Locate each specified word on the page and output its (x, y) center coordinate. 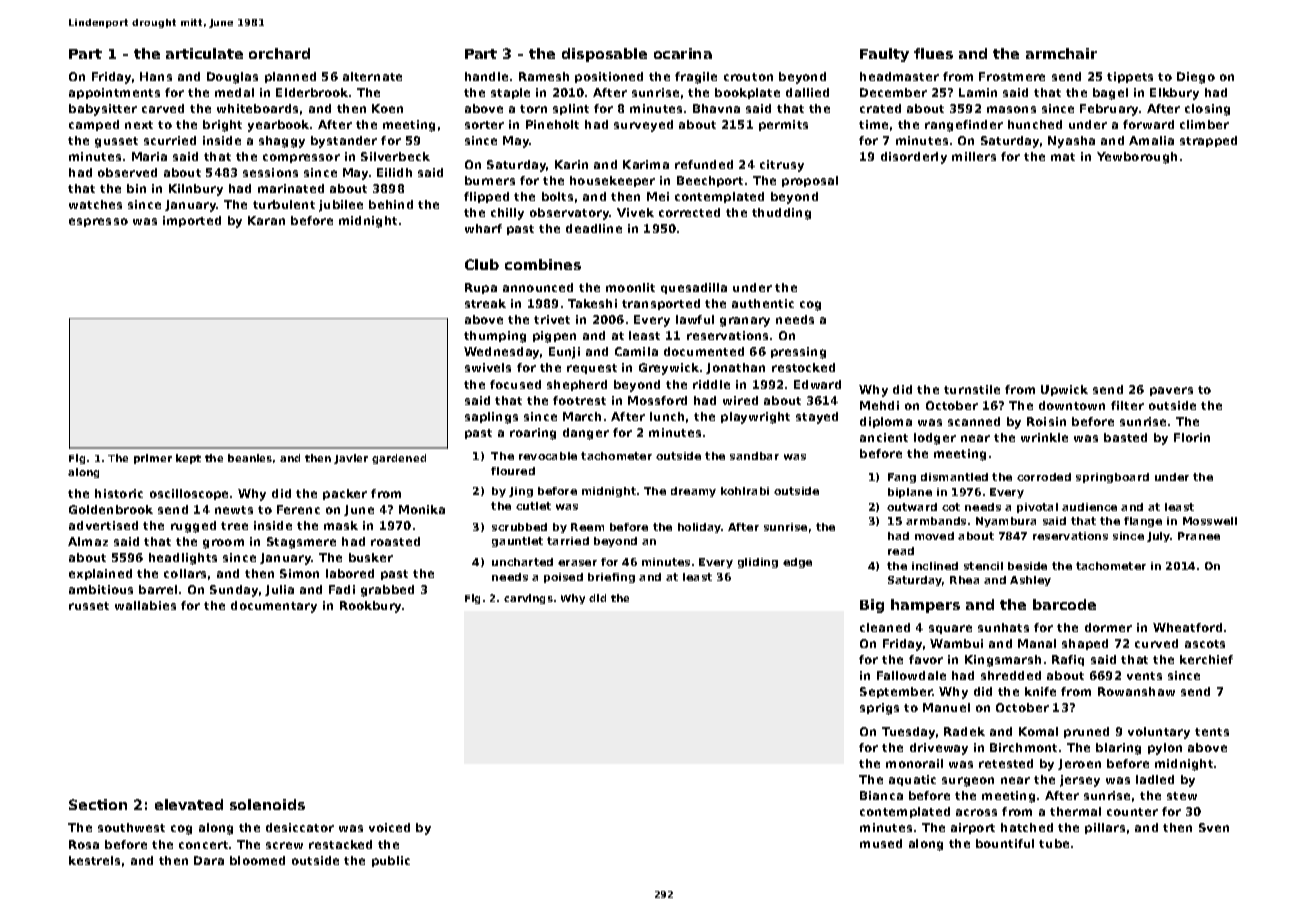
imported (192, 221)
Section (98, 804)
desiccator (300, 827)
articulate (204, 53)
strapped (1208, 141)
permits (783, 125)
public (391, 861)
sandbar (754, 456)
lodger (935, 439)
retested (1006, 763)
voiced (389, 827)
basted (1125, 437)
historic (119, 493)
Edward (817, 384)
